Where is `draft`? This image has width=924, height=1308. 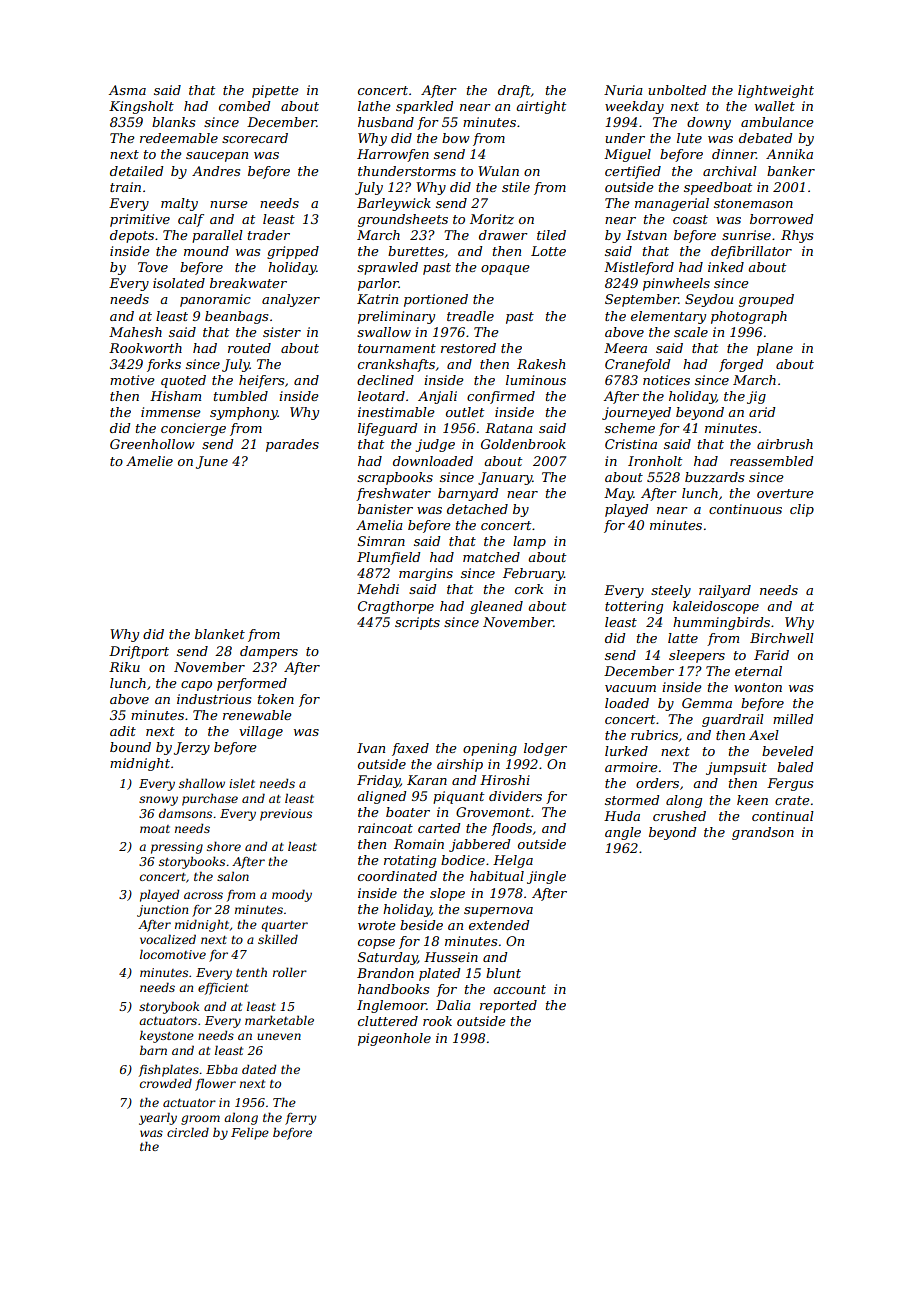
draft is located at coordinates (514, 91).
